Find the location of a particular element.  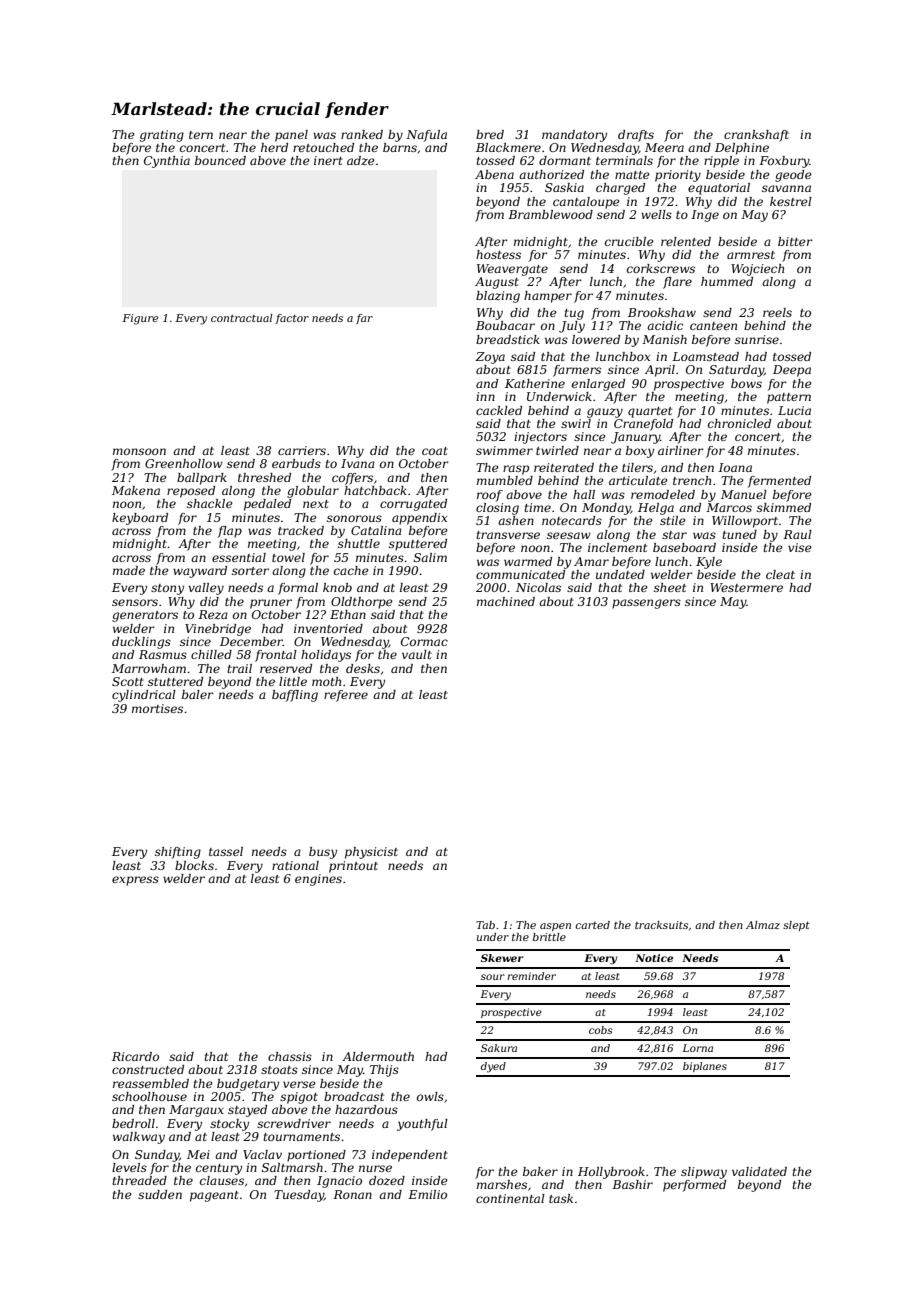

Loamstead is located at coordinates (705, 356).
